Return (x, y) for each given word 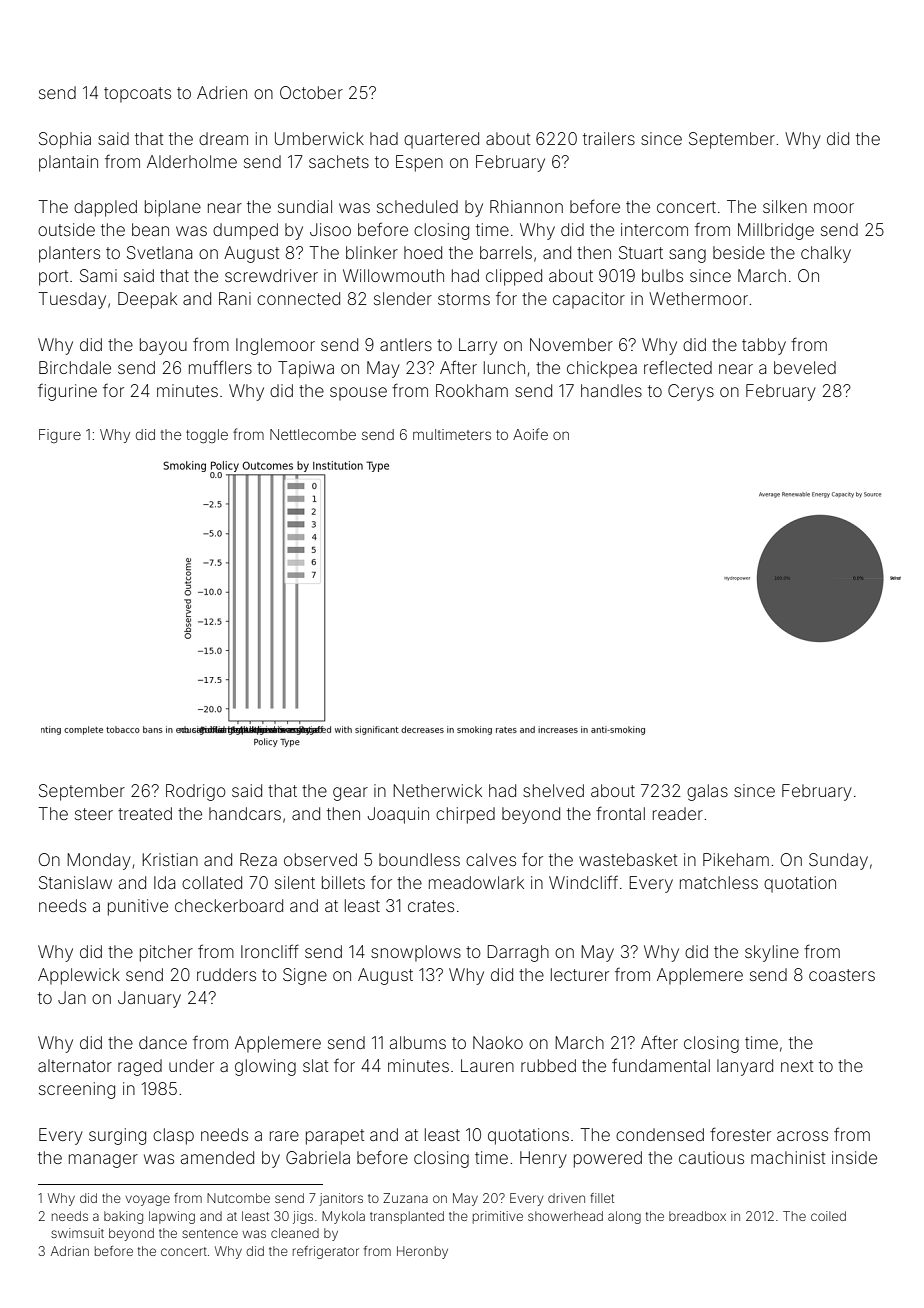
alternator (75, 1065)
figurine (67, 392)
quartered (441, 140)
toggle (207, 436)
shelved (553, 790)
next (797, 1066)
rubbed (548, 1065)
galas (707, 792)
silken (785, 206)
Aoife (530, 434)
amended (217, 1157)
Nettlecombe (313, 434)
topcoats (137, 95)
